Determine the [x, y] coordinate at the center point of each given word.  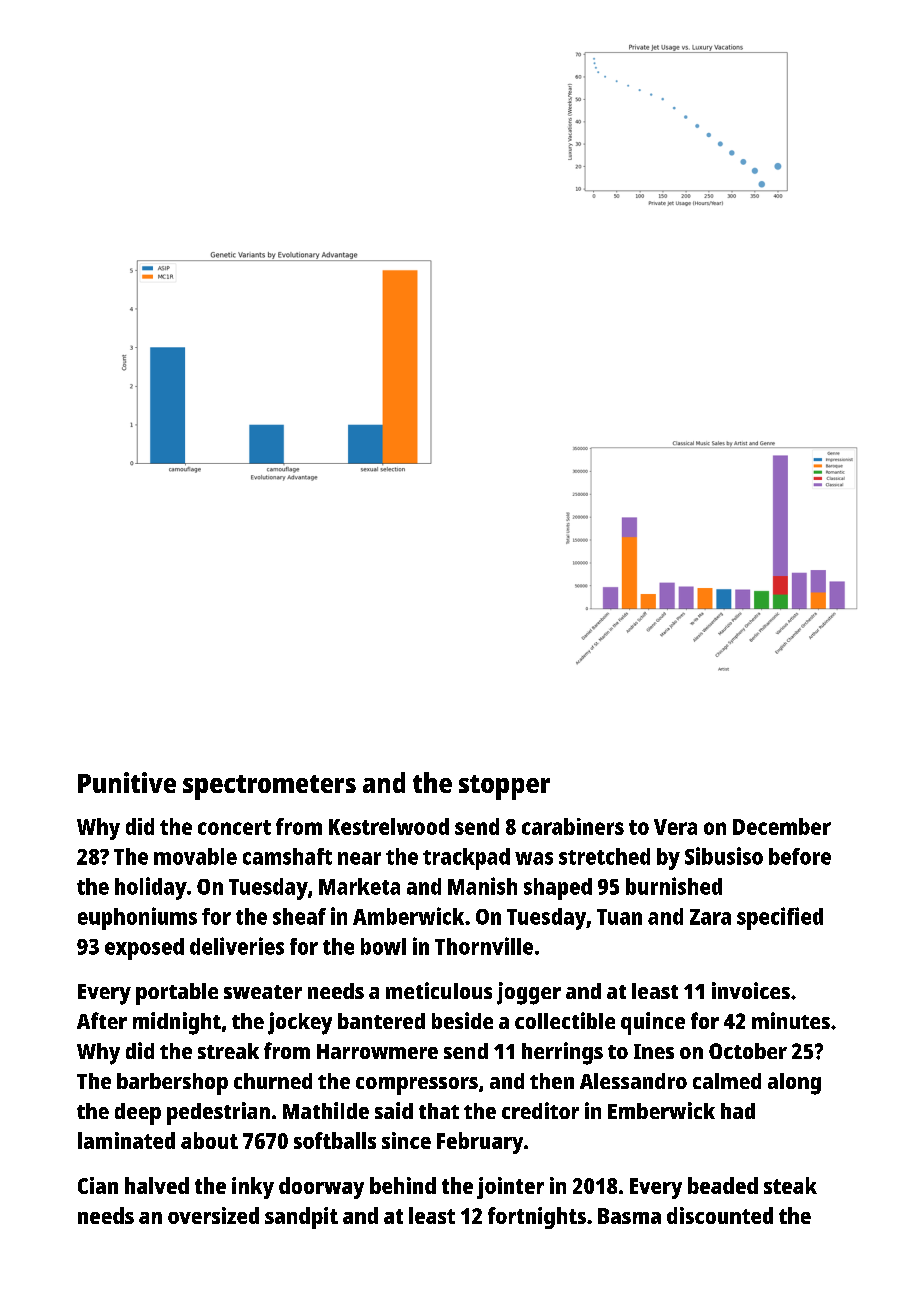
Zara [710, 917]
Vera [675, 827]
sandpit [301, 1218]
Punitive [127, 782]
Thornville [484, 946]
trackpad [466, 859]
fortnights [537, 1218]
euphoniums [137, 918]
